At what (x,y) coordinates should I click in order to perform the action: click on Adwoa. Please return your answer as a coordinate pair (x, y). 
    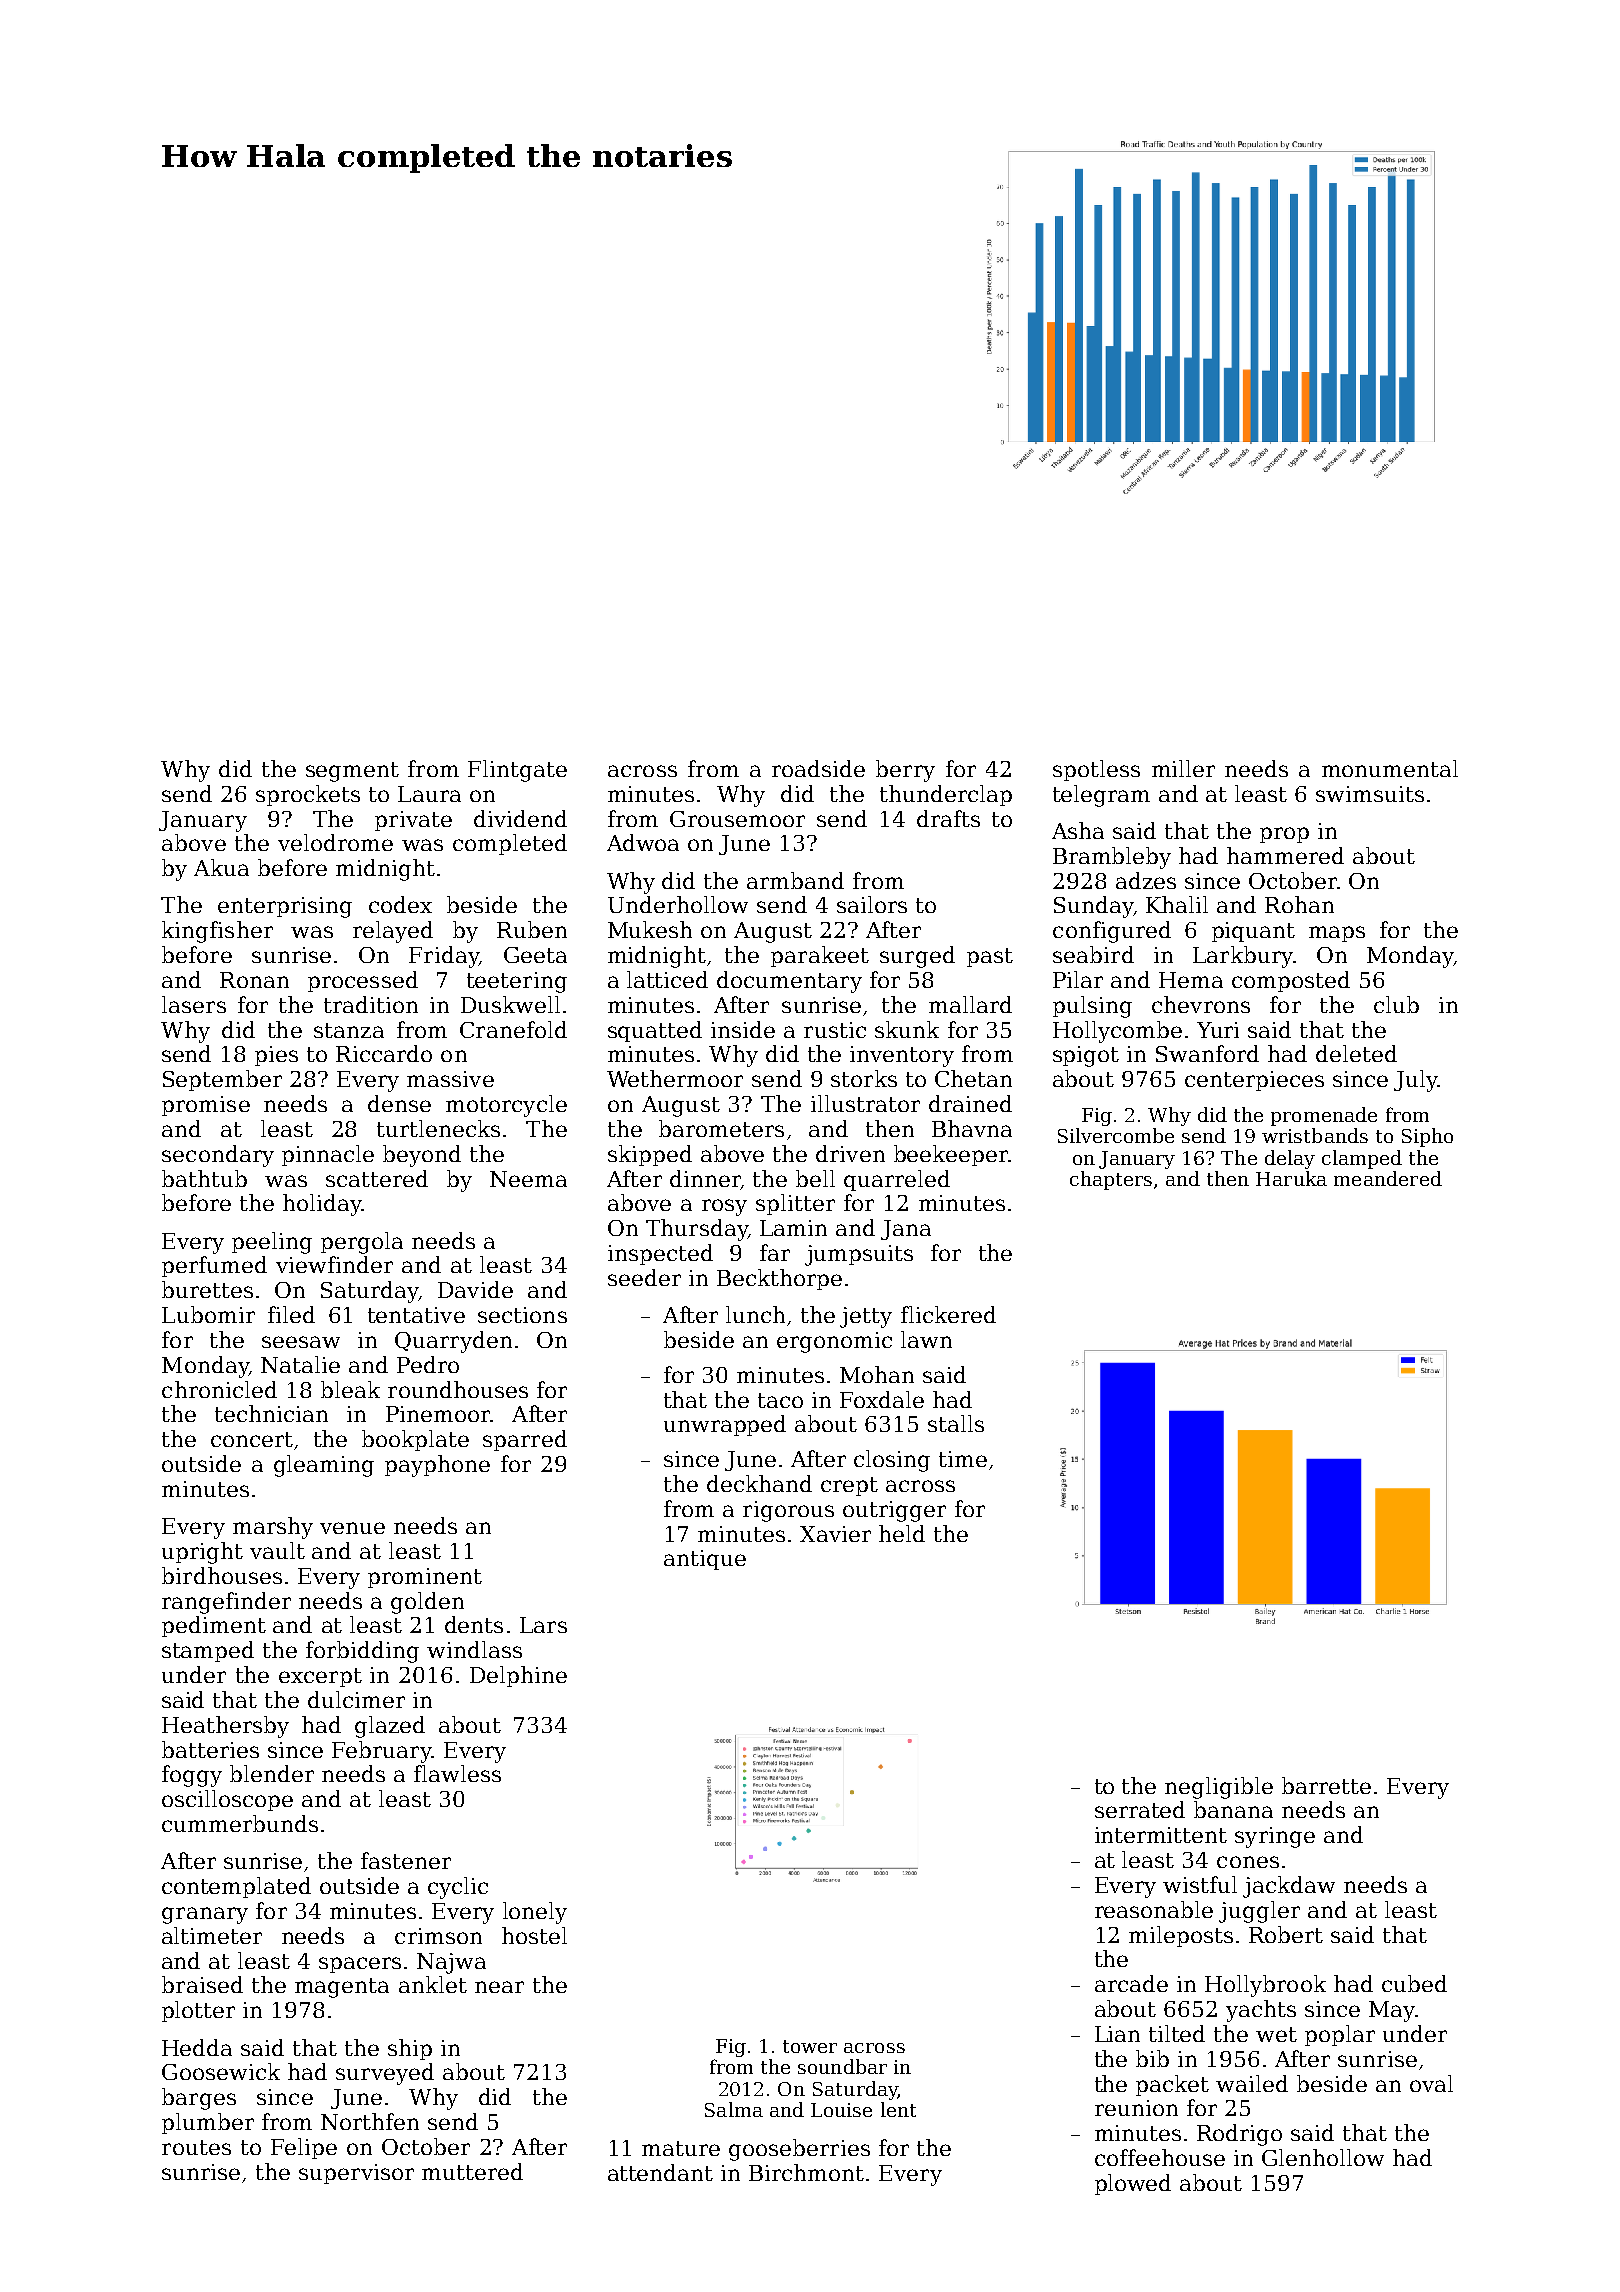
    Looking at the image, I should click on (643, 842).
